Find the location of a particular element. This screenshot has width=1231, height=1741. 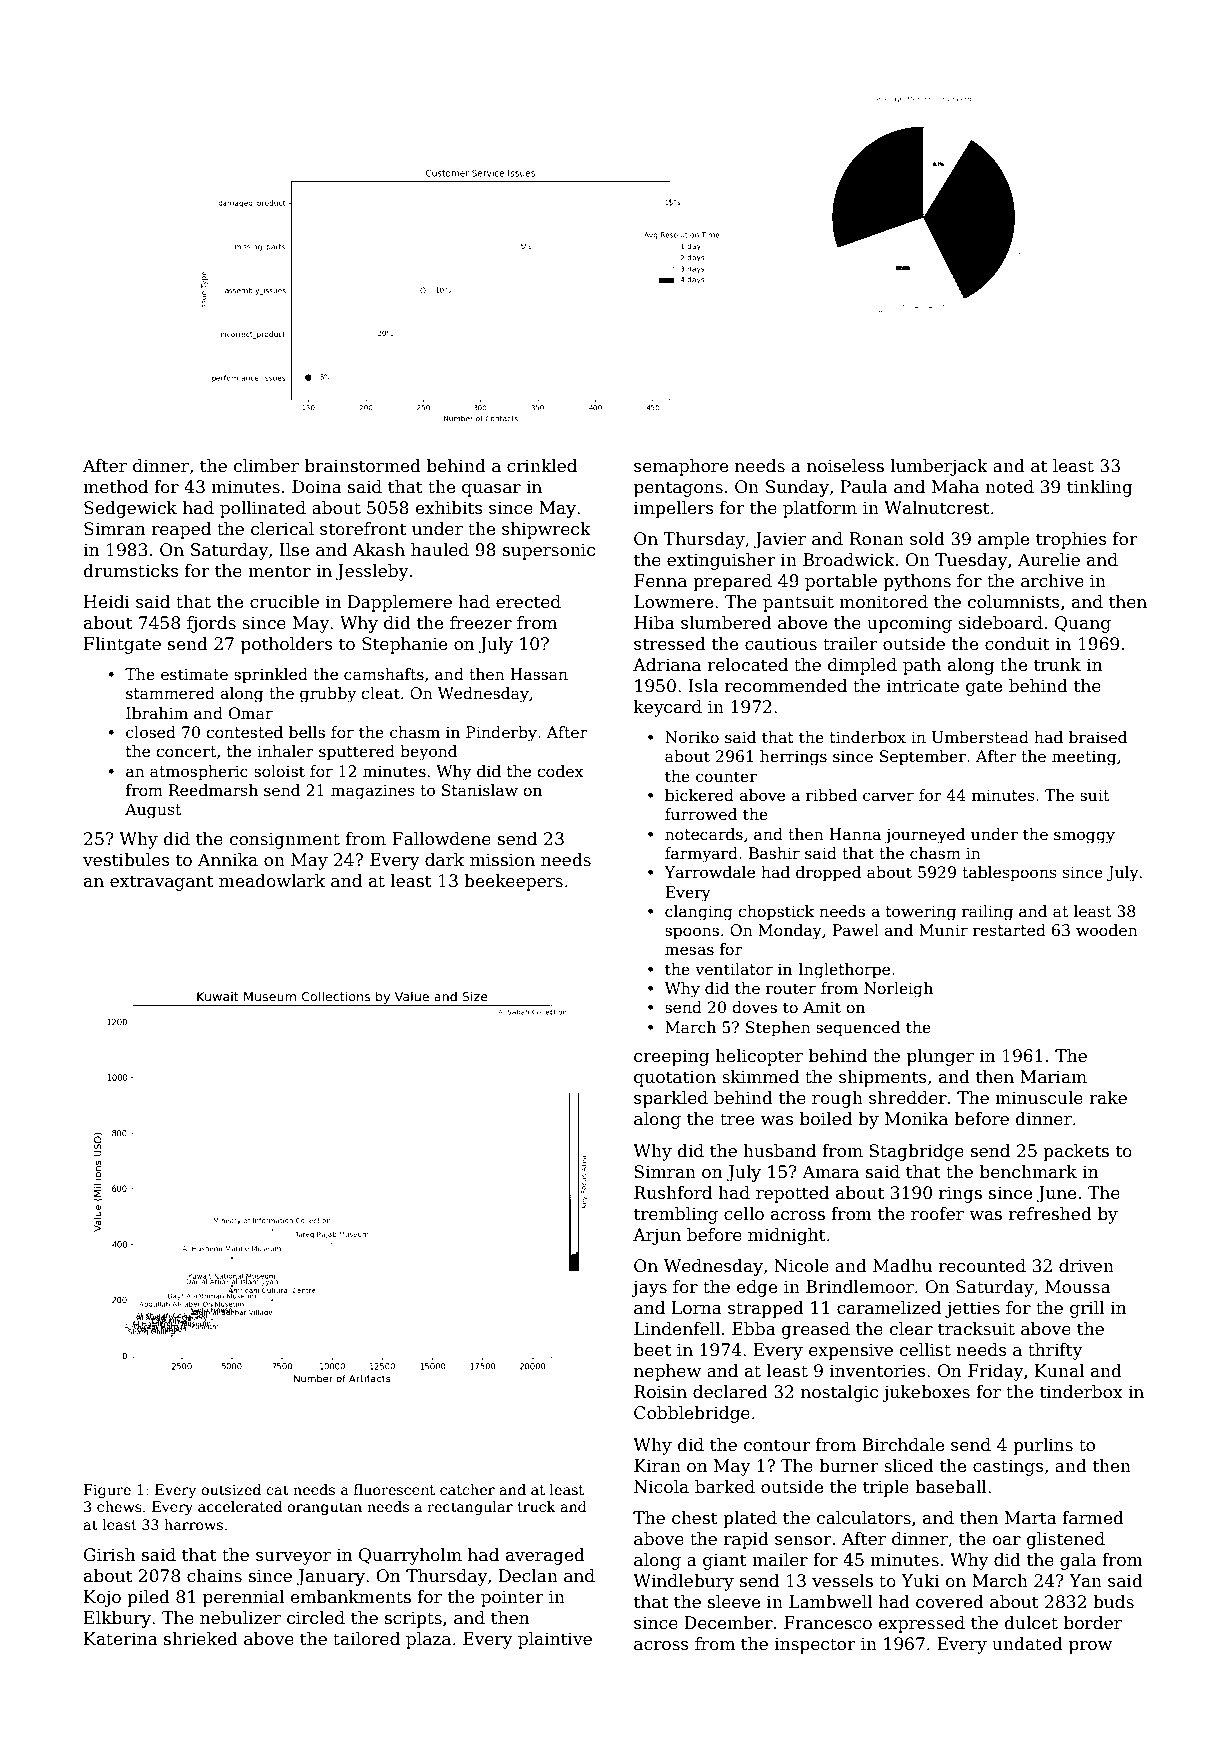

Heidi is located at coordinates (107, 602).
